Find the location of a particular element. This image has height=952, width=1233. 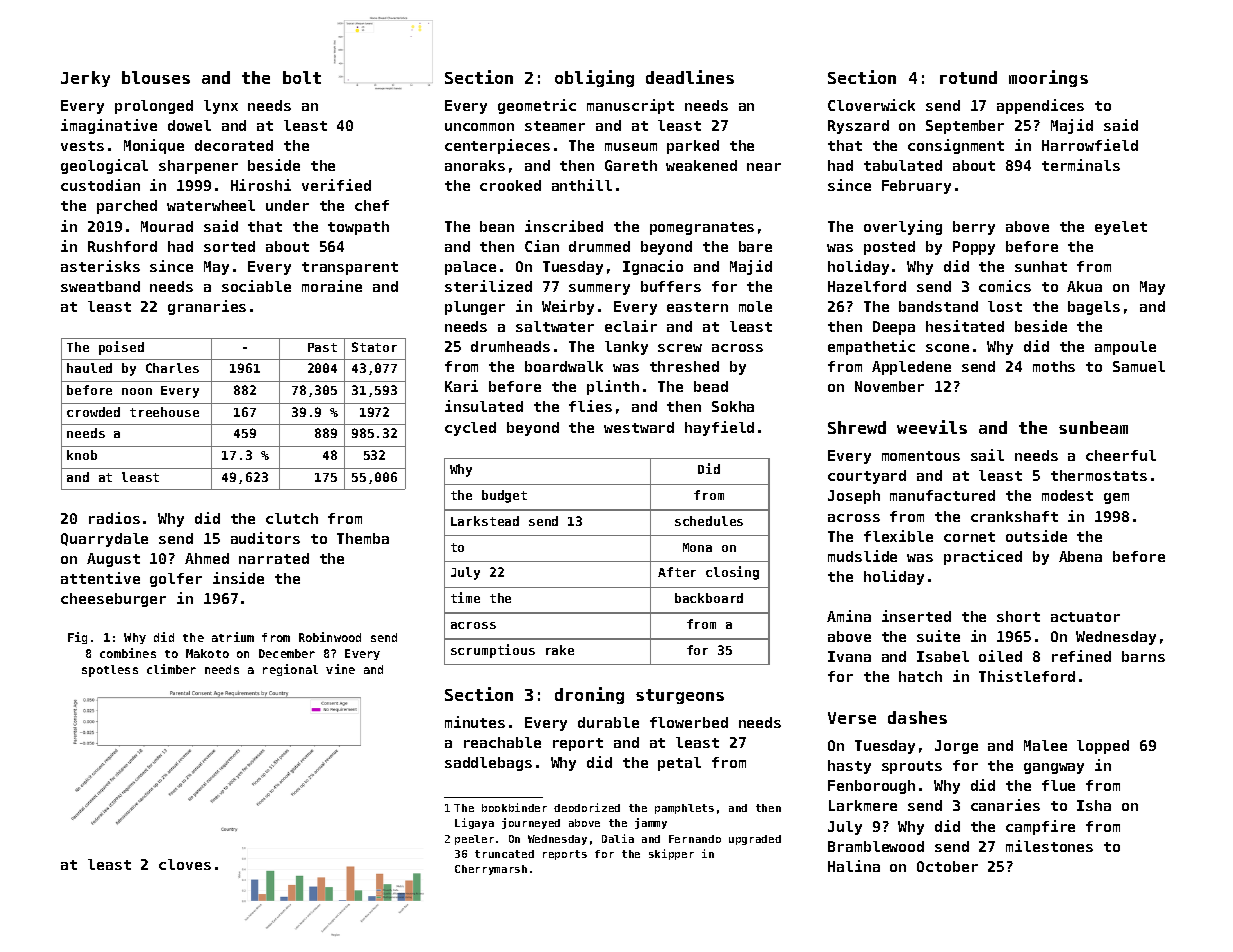

eyelet is located at coordinates (1121, 228).
